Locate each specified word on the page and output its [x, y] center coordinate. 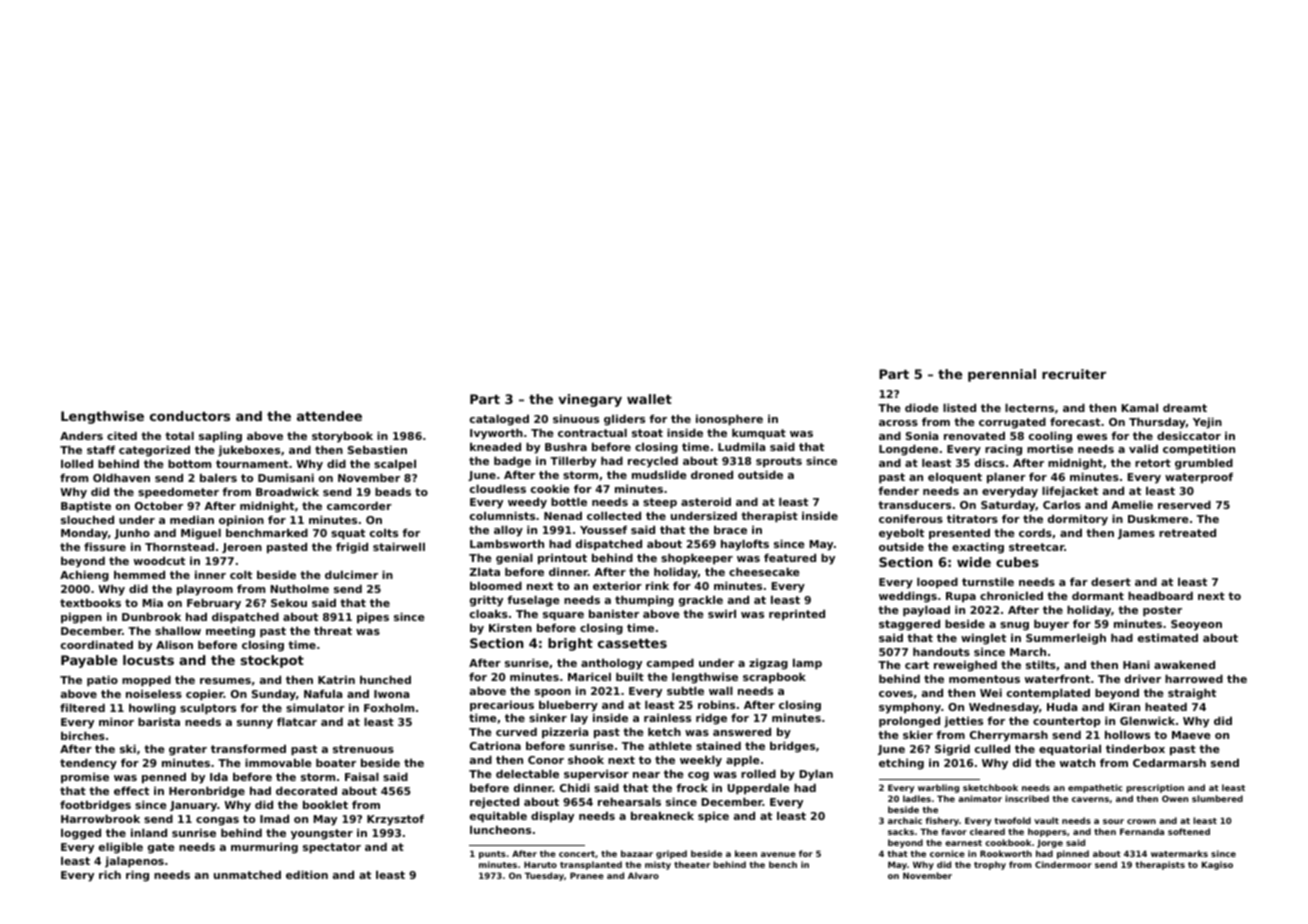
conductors [190, 416]
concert [577, 854]
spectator [332, 848]
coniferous [911, 518]
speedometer [178, 493]
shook [586, 759]
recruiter [1074, 374]
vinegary [590, 400]
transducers [914, 504]
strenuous [363, 749]
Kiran [1124, 706]
